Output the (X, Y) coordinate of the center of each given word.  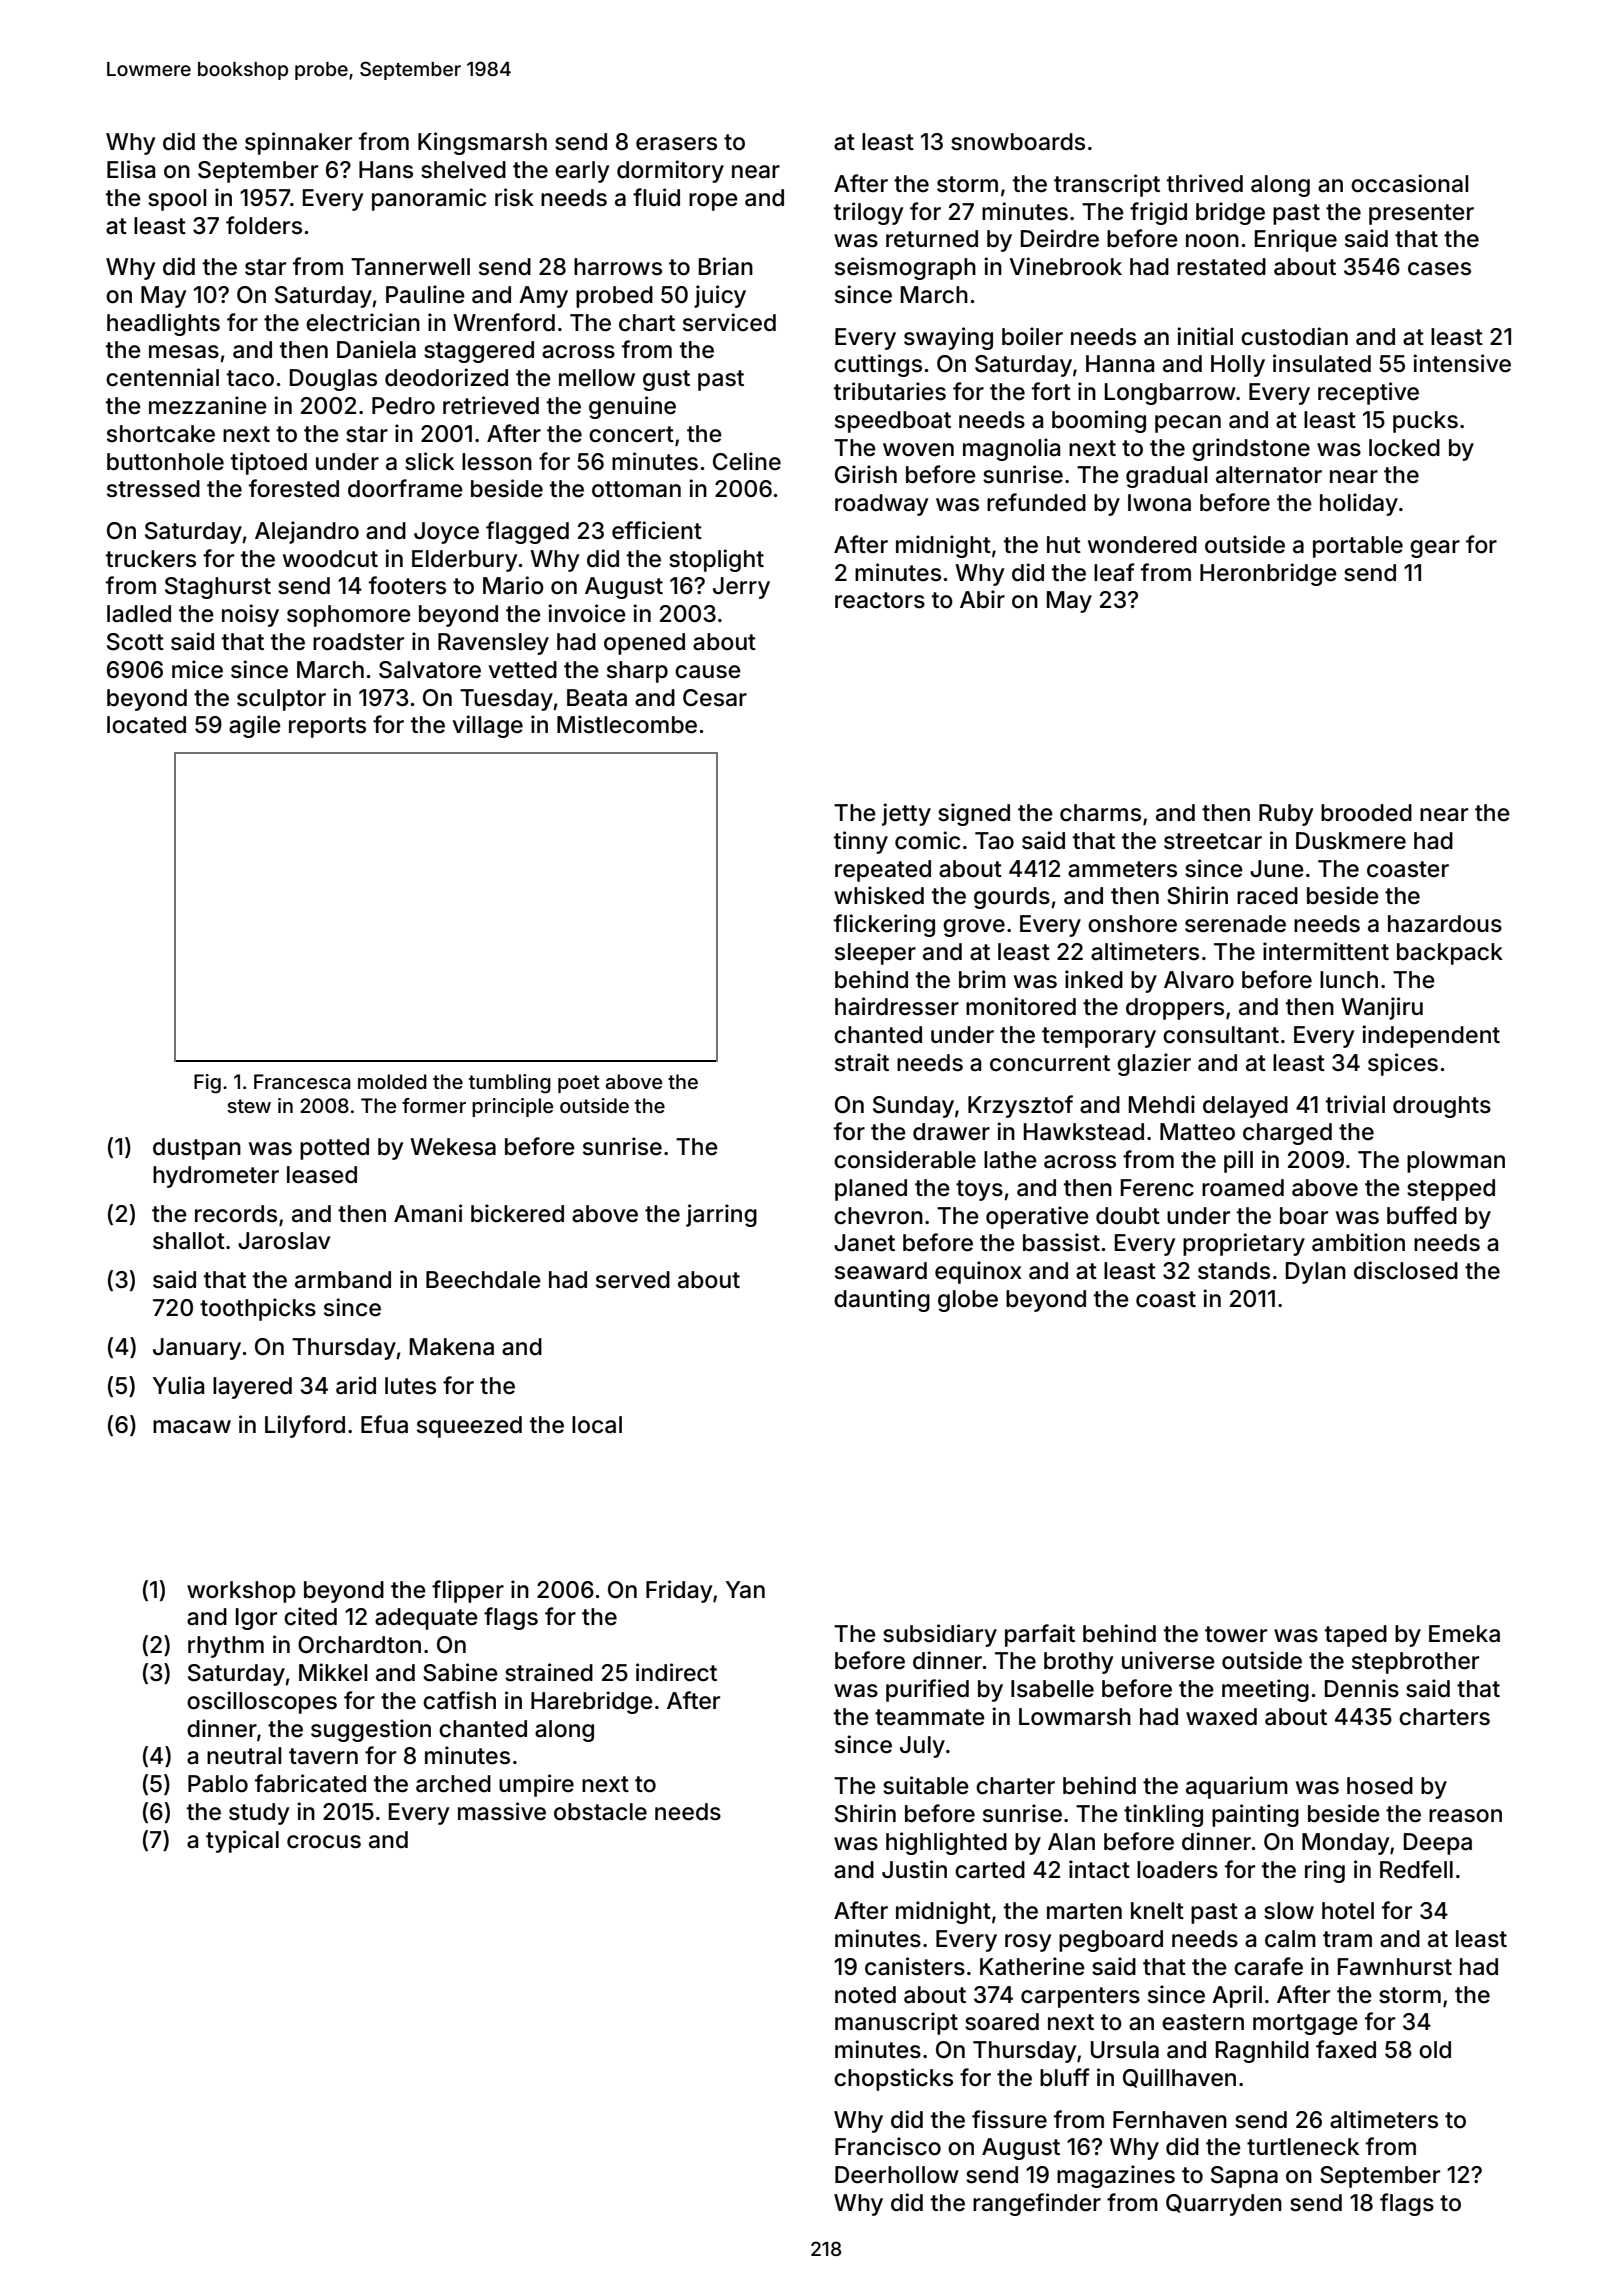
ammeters (1122, 869)
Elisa (131, 169)
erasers (676, 144)
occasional (1409, 183)
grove (974, 928)
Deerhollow (897, 2175)
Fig (207, 1084)
